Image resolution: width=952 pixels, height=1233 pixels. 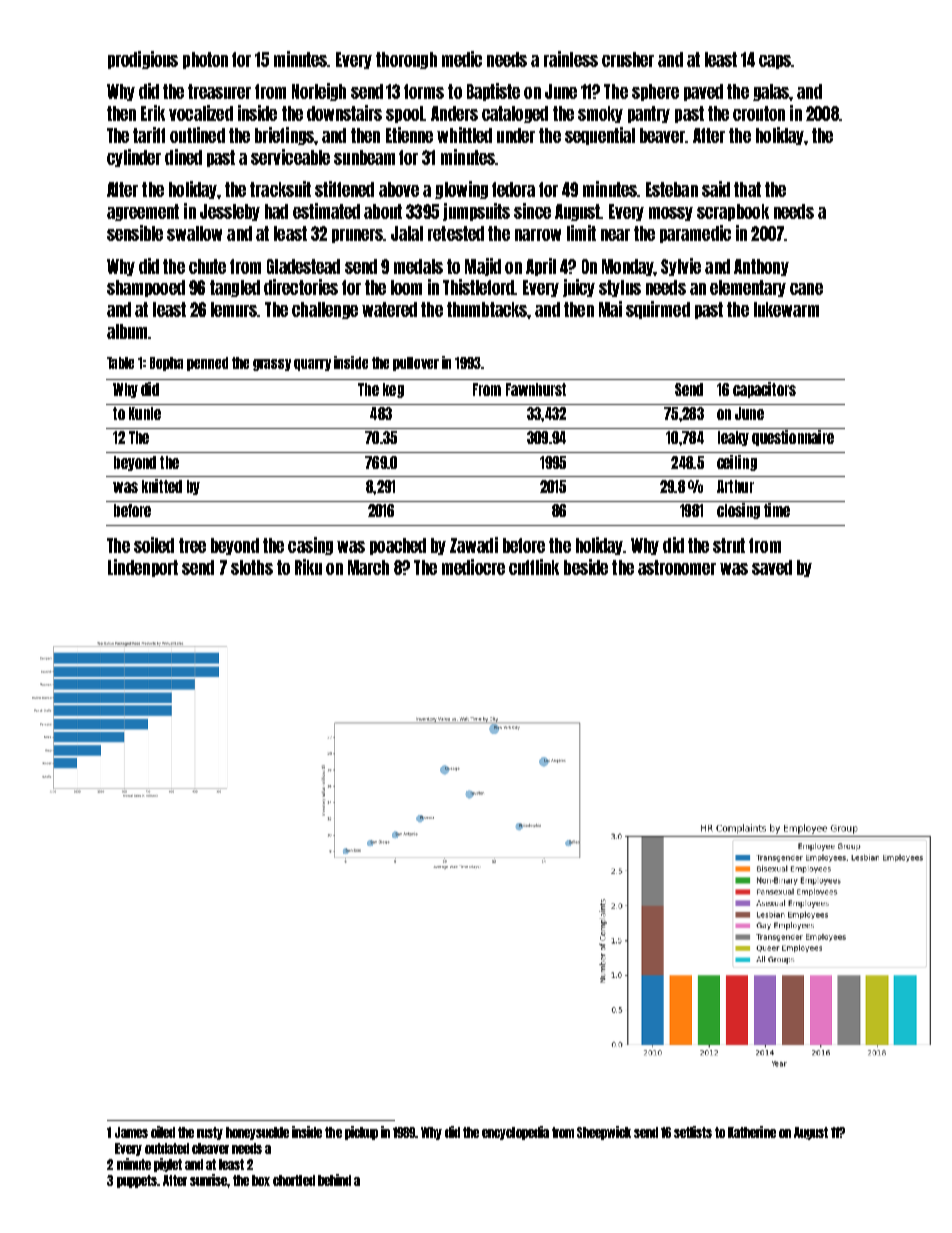 I want to click on keg, so click(x=393, y=390).
